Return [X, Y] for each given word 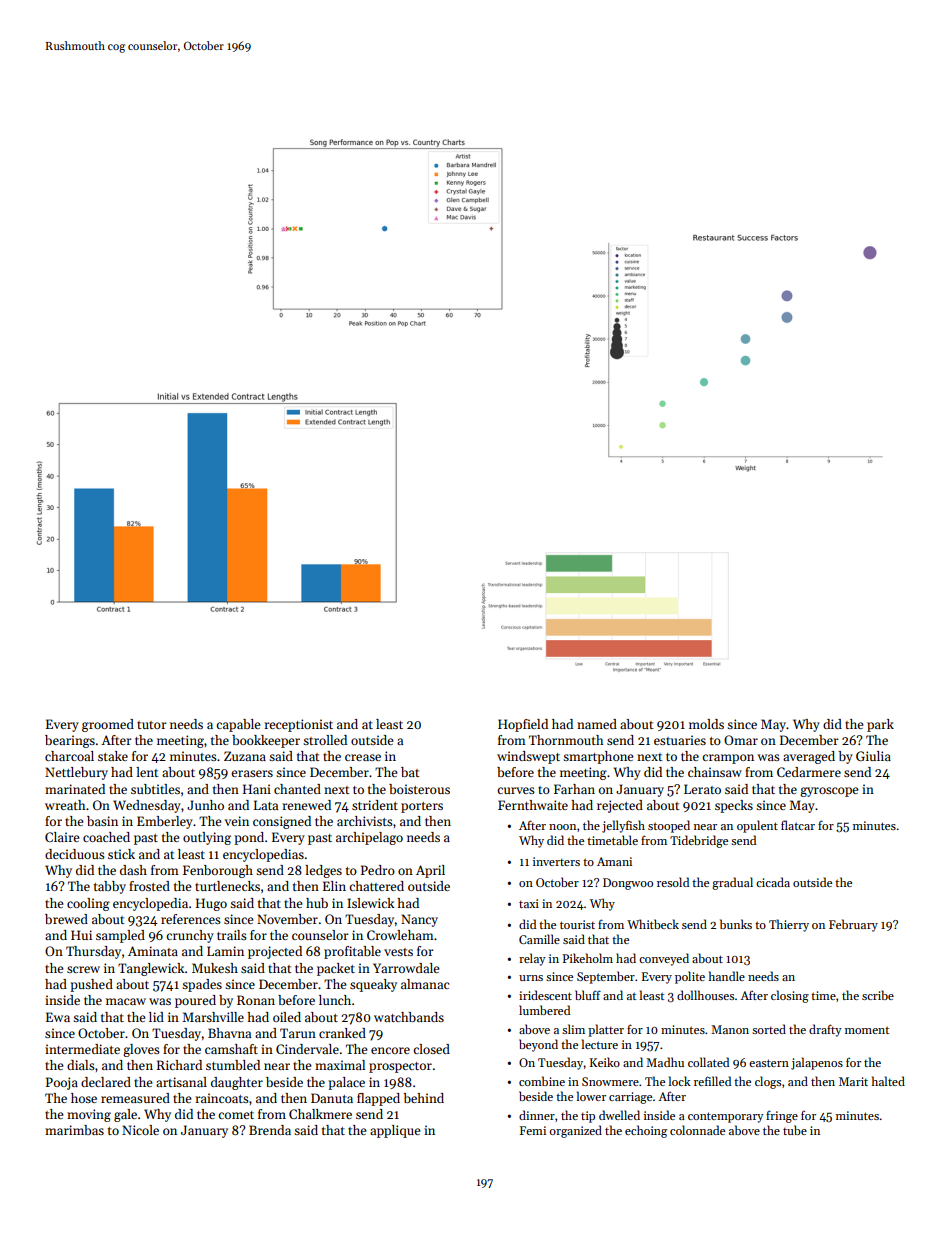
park [880, 725]
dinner [537, 1115]
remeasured [135, 1098]
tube [795, 1130]
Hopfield [523, 725]
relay [532, 959]
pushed [91, 985]
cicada [773, 882]
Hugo [211, 904]
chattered [376, 886]
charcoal [69, 756]
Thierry [789, 925]
